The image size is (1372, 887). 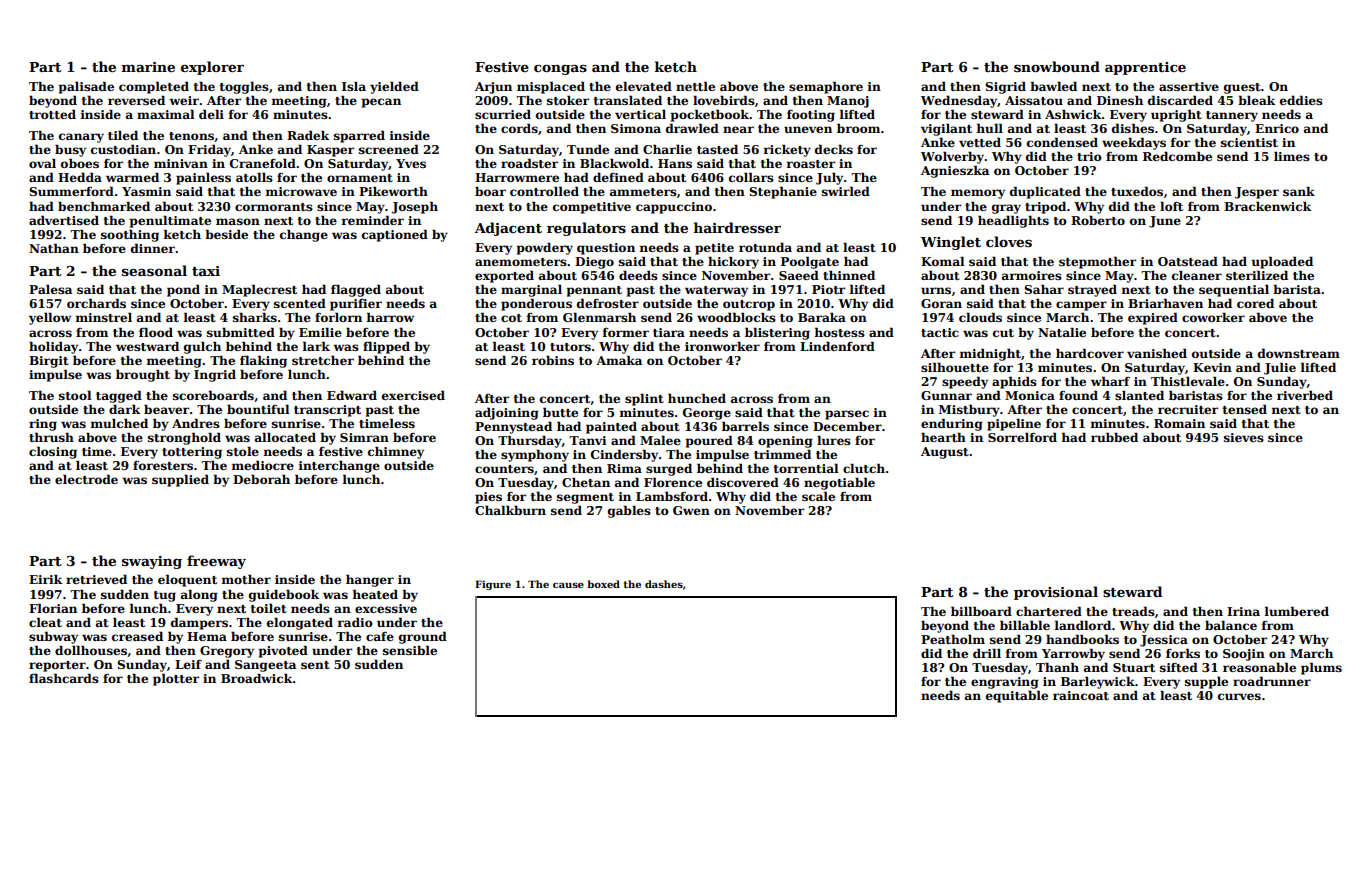 What do you see at coordinates (1137, 191) in the screenshot?
I see `tuxedos` at bounding box center [1137, 191].
